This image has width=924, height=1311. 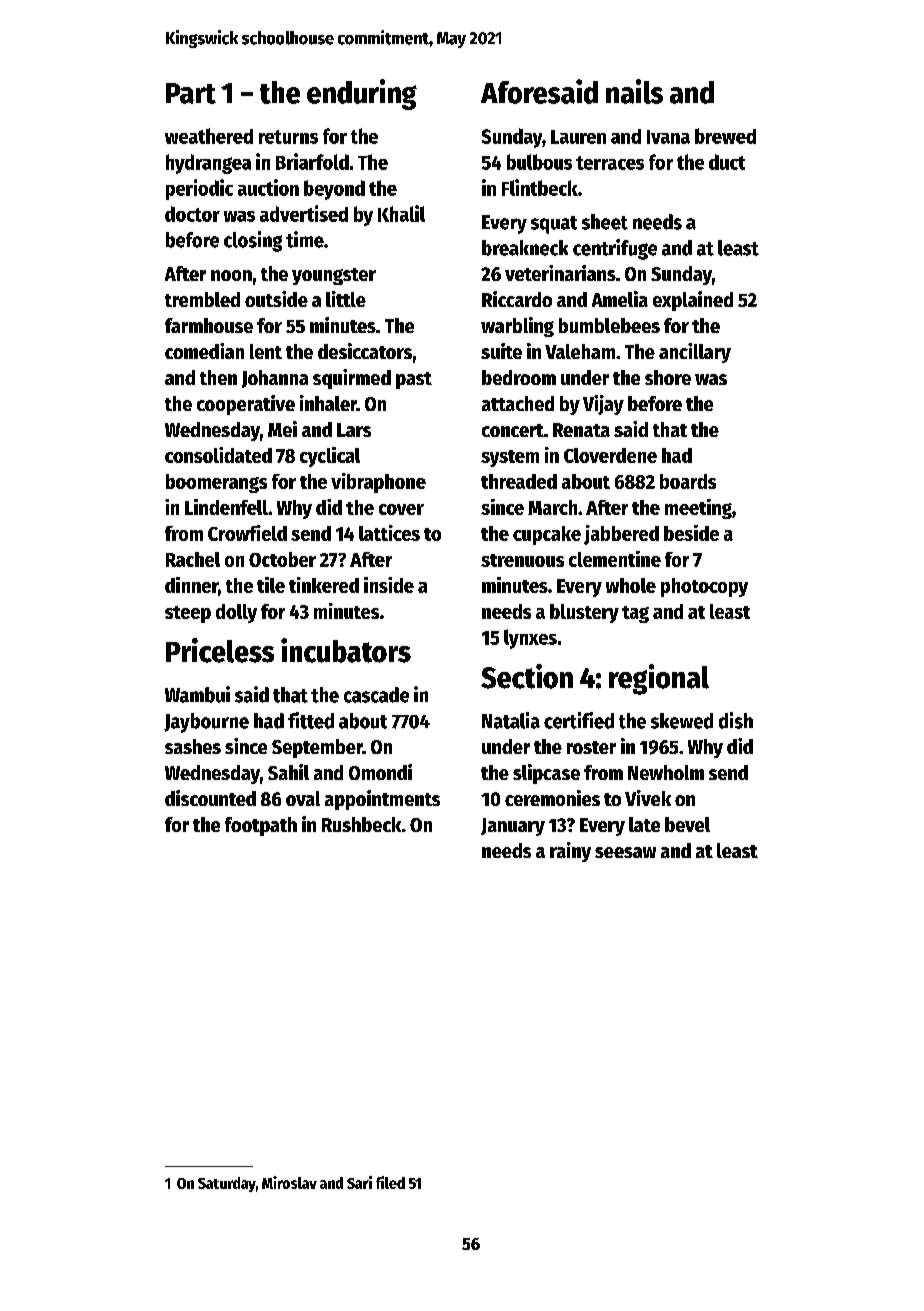 What do you see at coordinates (192, 214) in the image?
I see `doctor` at bounding box center [192, 214].
